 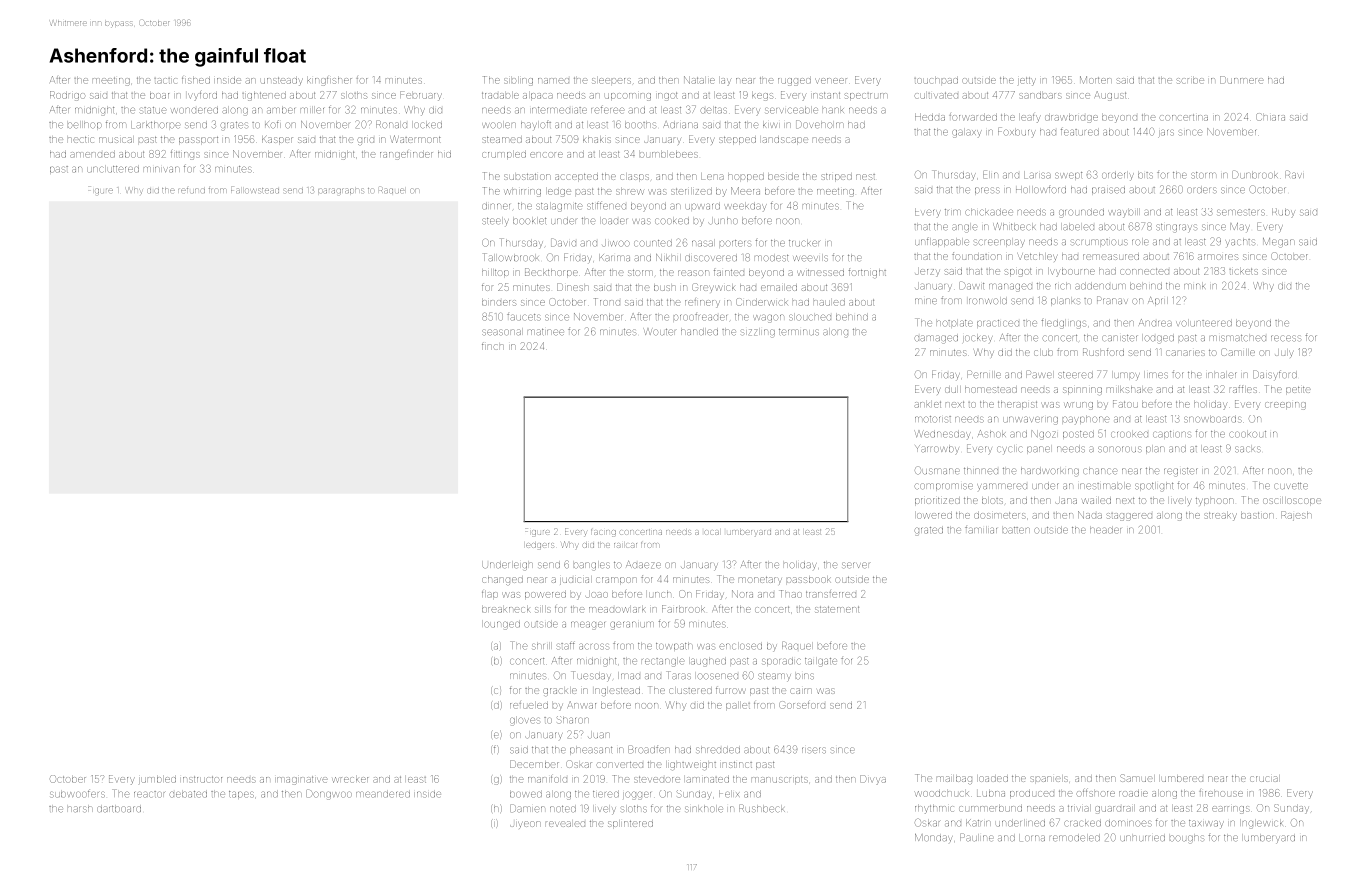 I want to click on cooked, so click(x=672, y=221).
